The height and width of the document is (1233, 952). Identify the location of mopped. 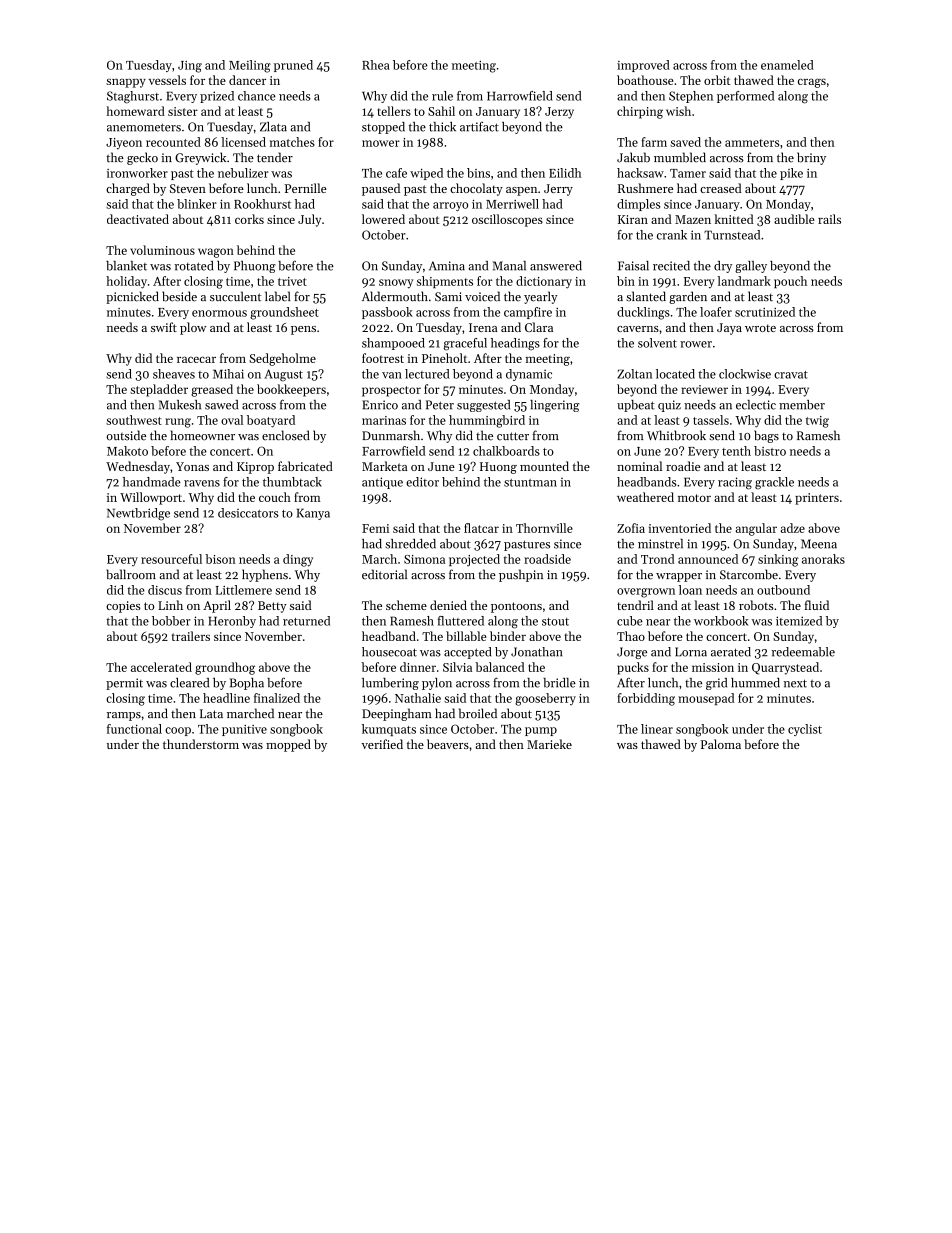
(288, 745).
